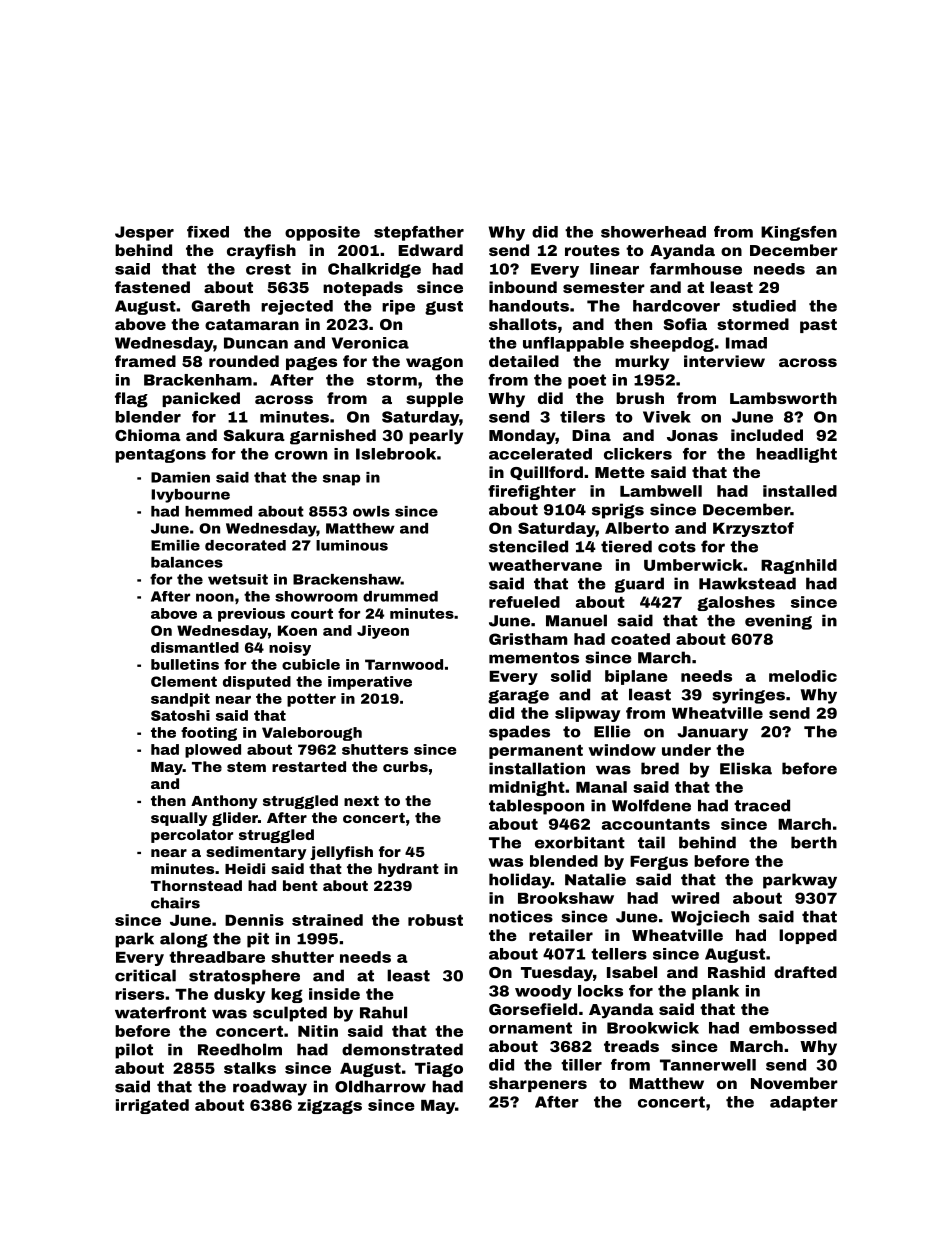  I want to click on Kingsfen, so click(799, 233).
